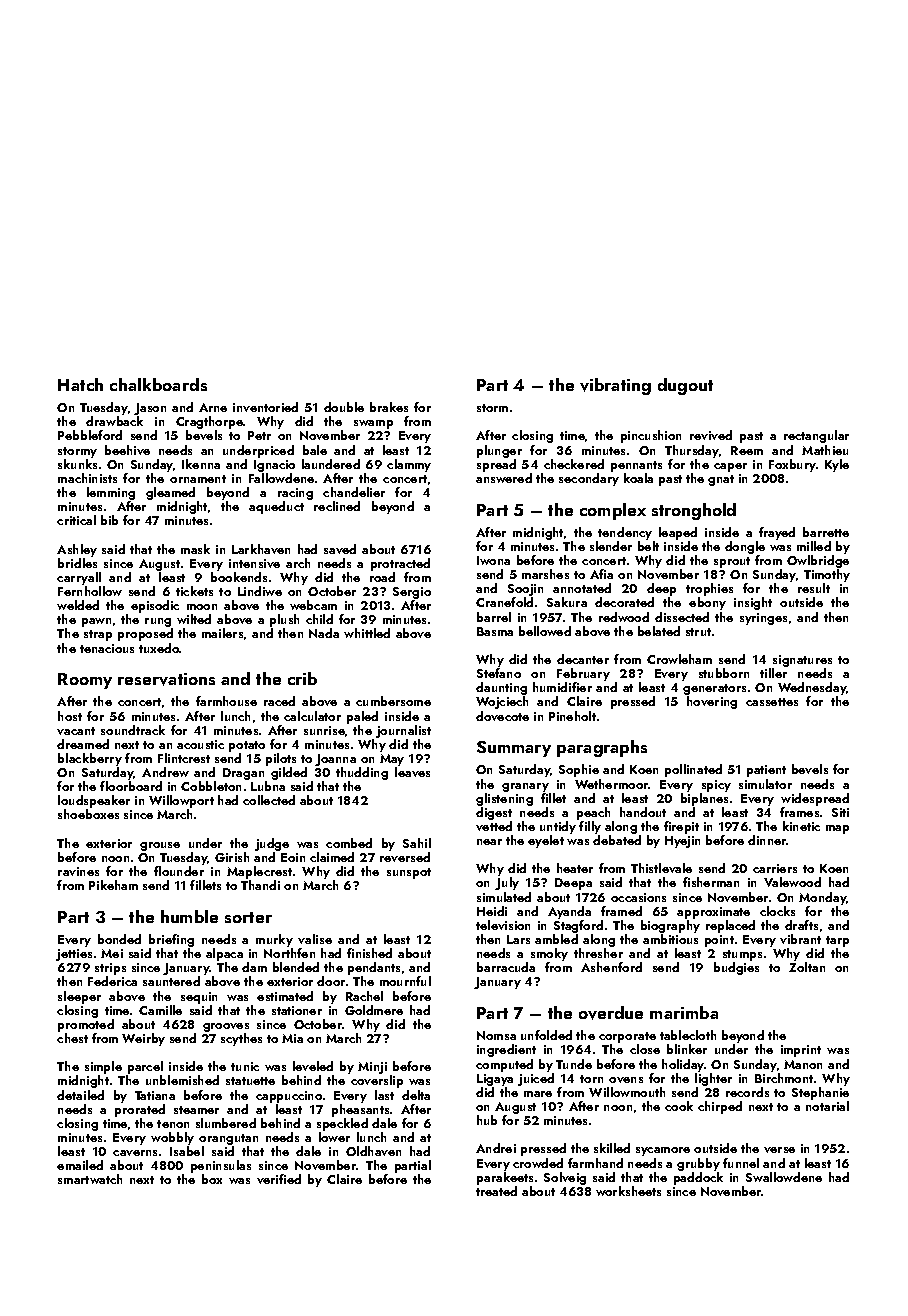 The image size is (908, 1316). What do you see at coordinates (194, 619) in the screenshot?
I see `wilted` at bounding box center [194, 619].
